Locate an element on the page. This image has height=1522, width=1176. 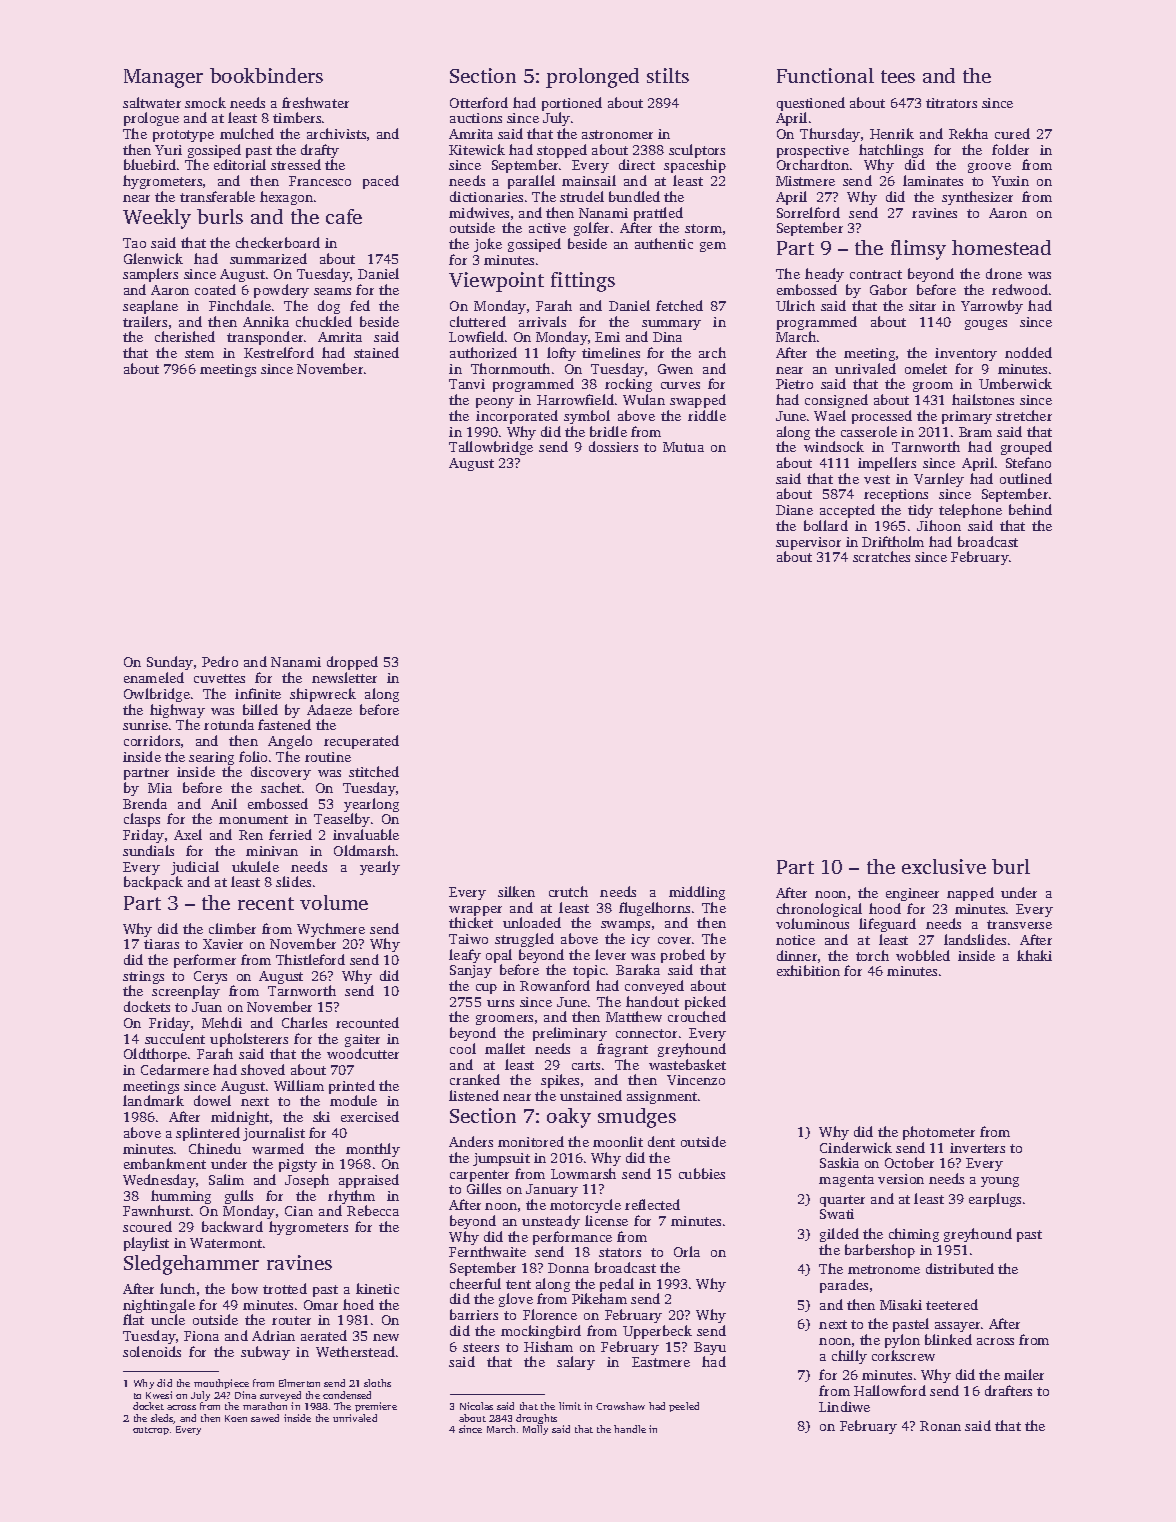
photometer is located at coordinates (939, 1133).
